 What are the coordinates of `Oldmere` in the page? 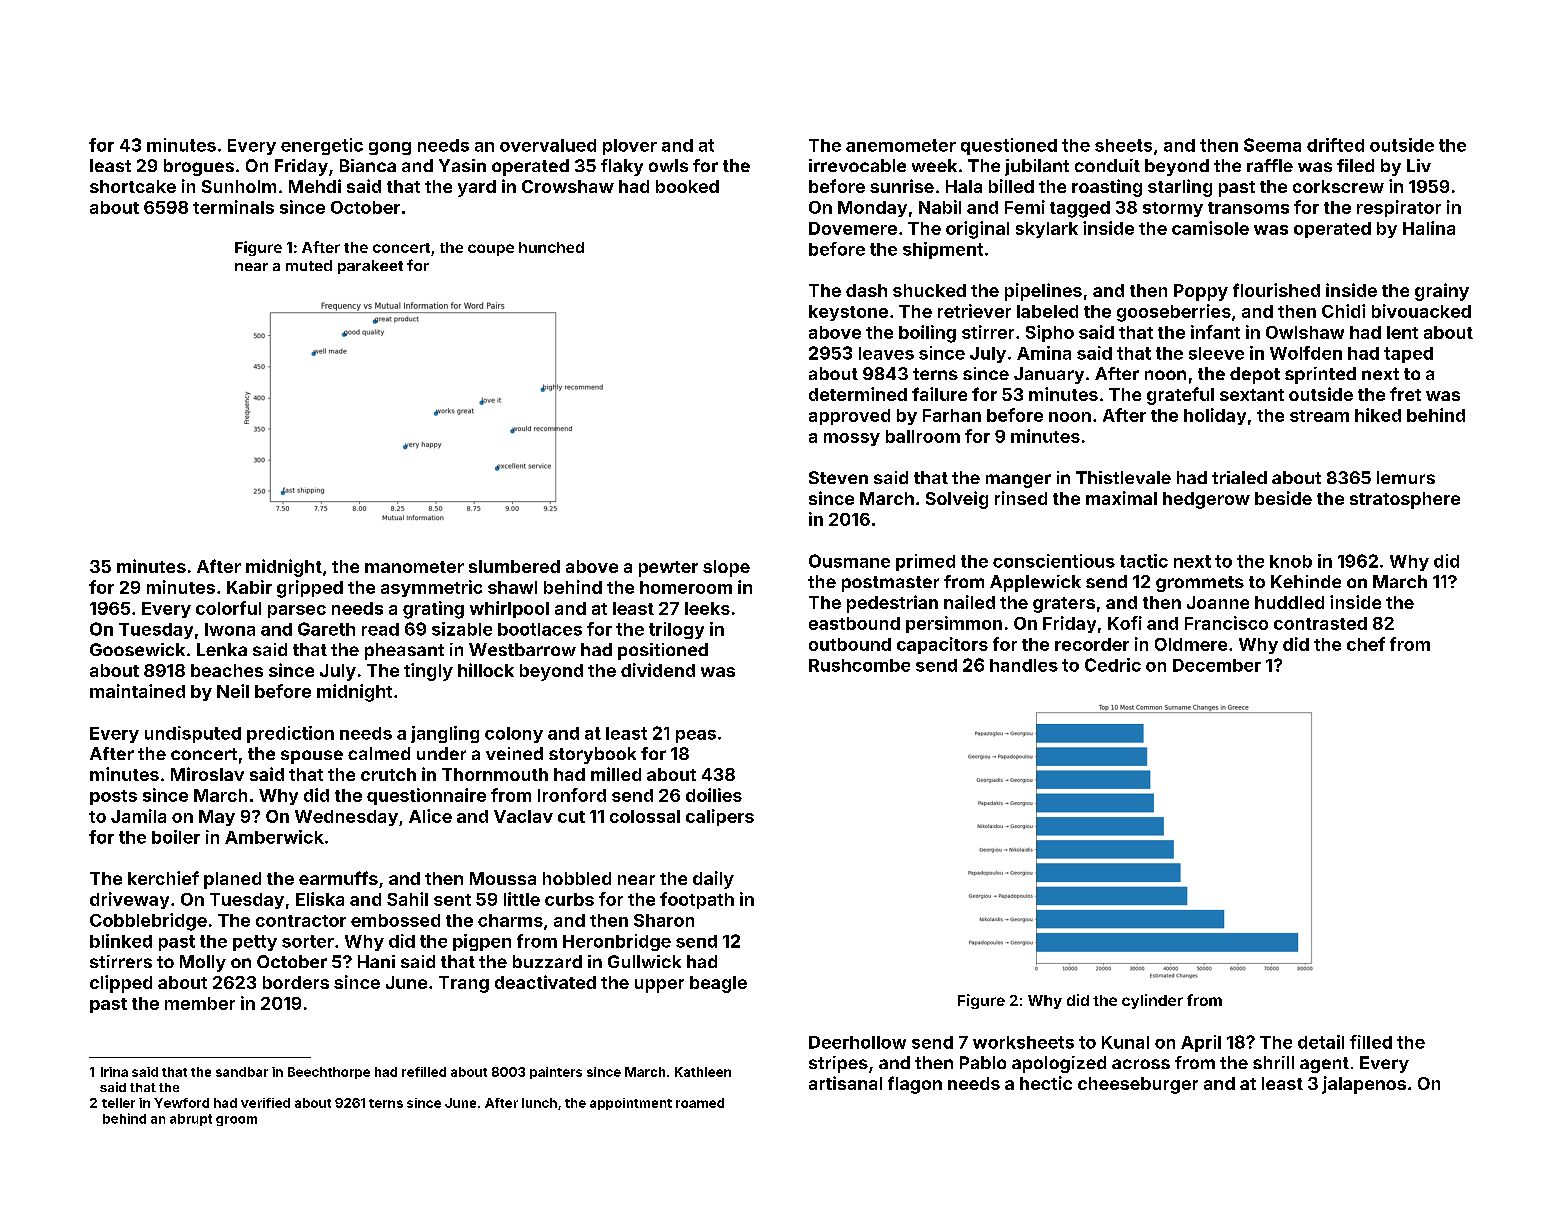 It's located at (1191, 644).
